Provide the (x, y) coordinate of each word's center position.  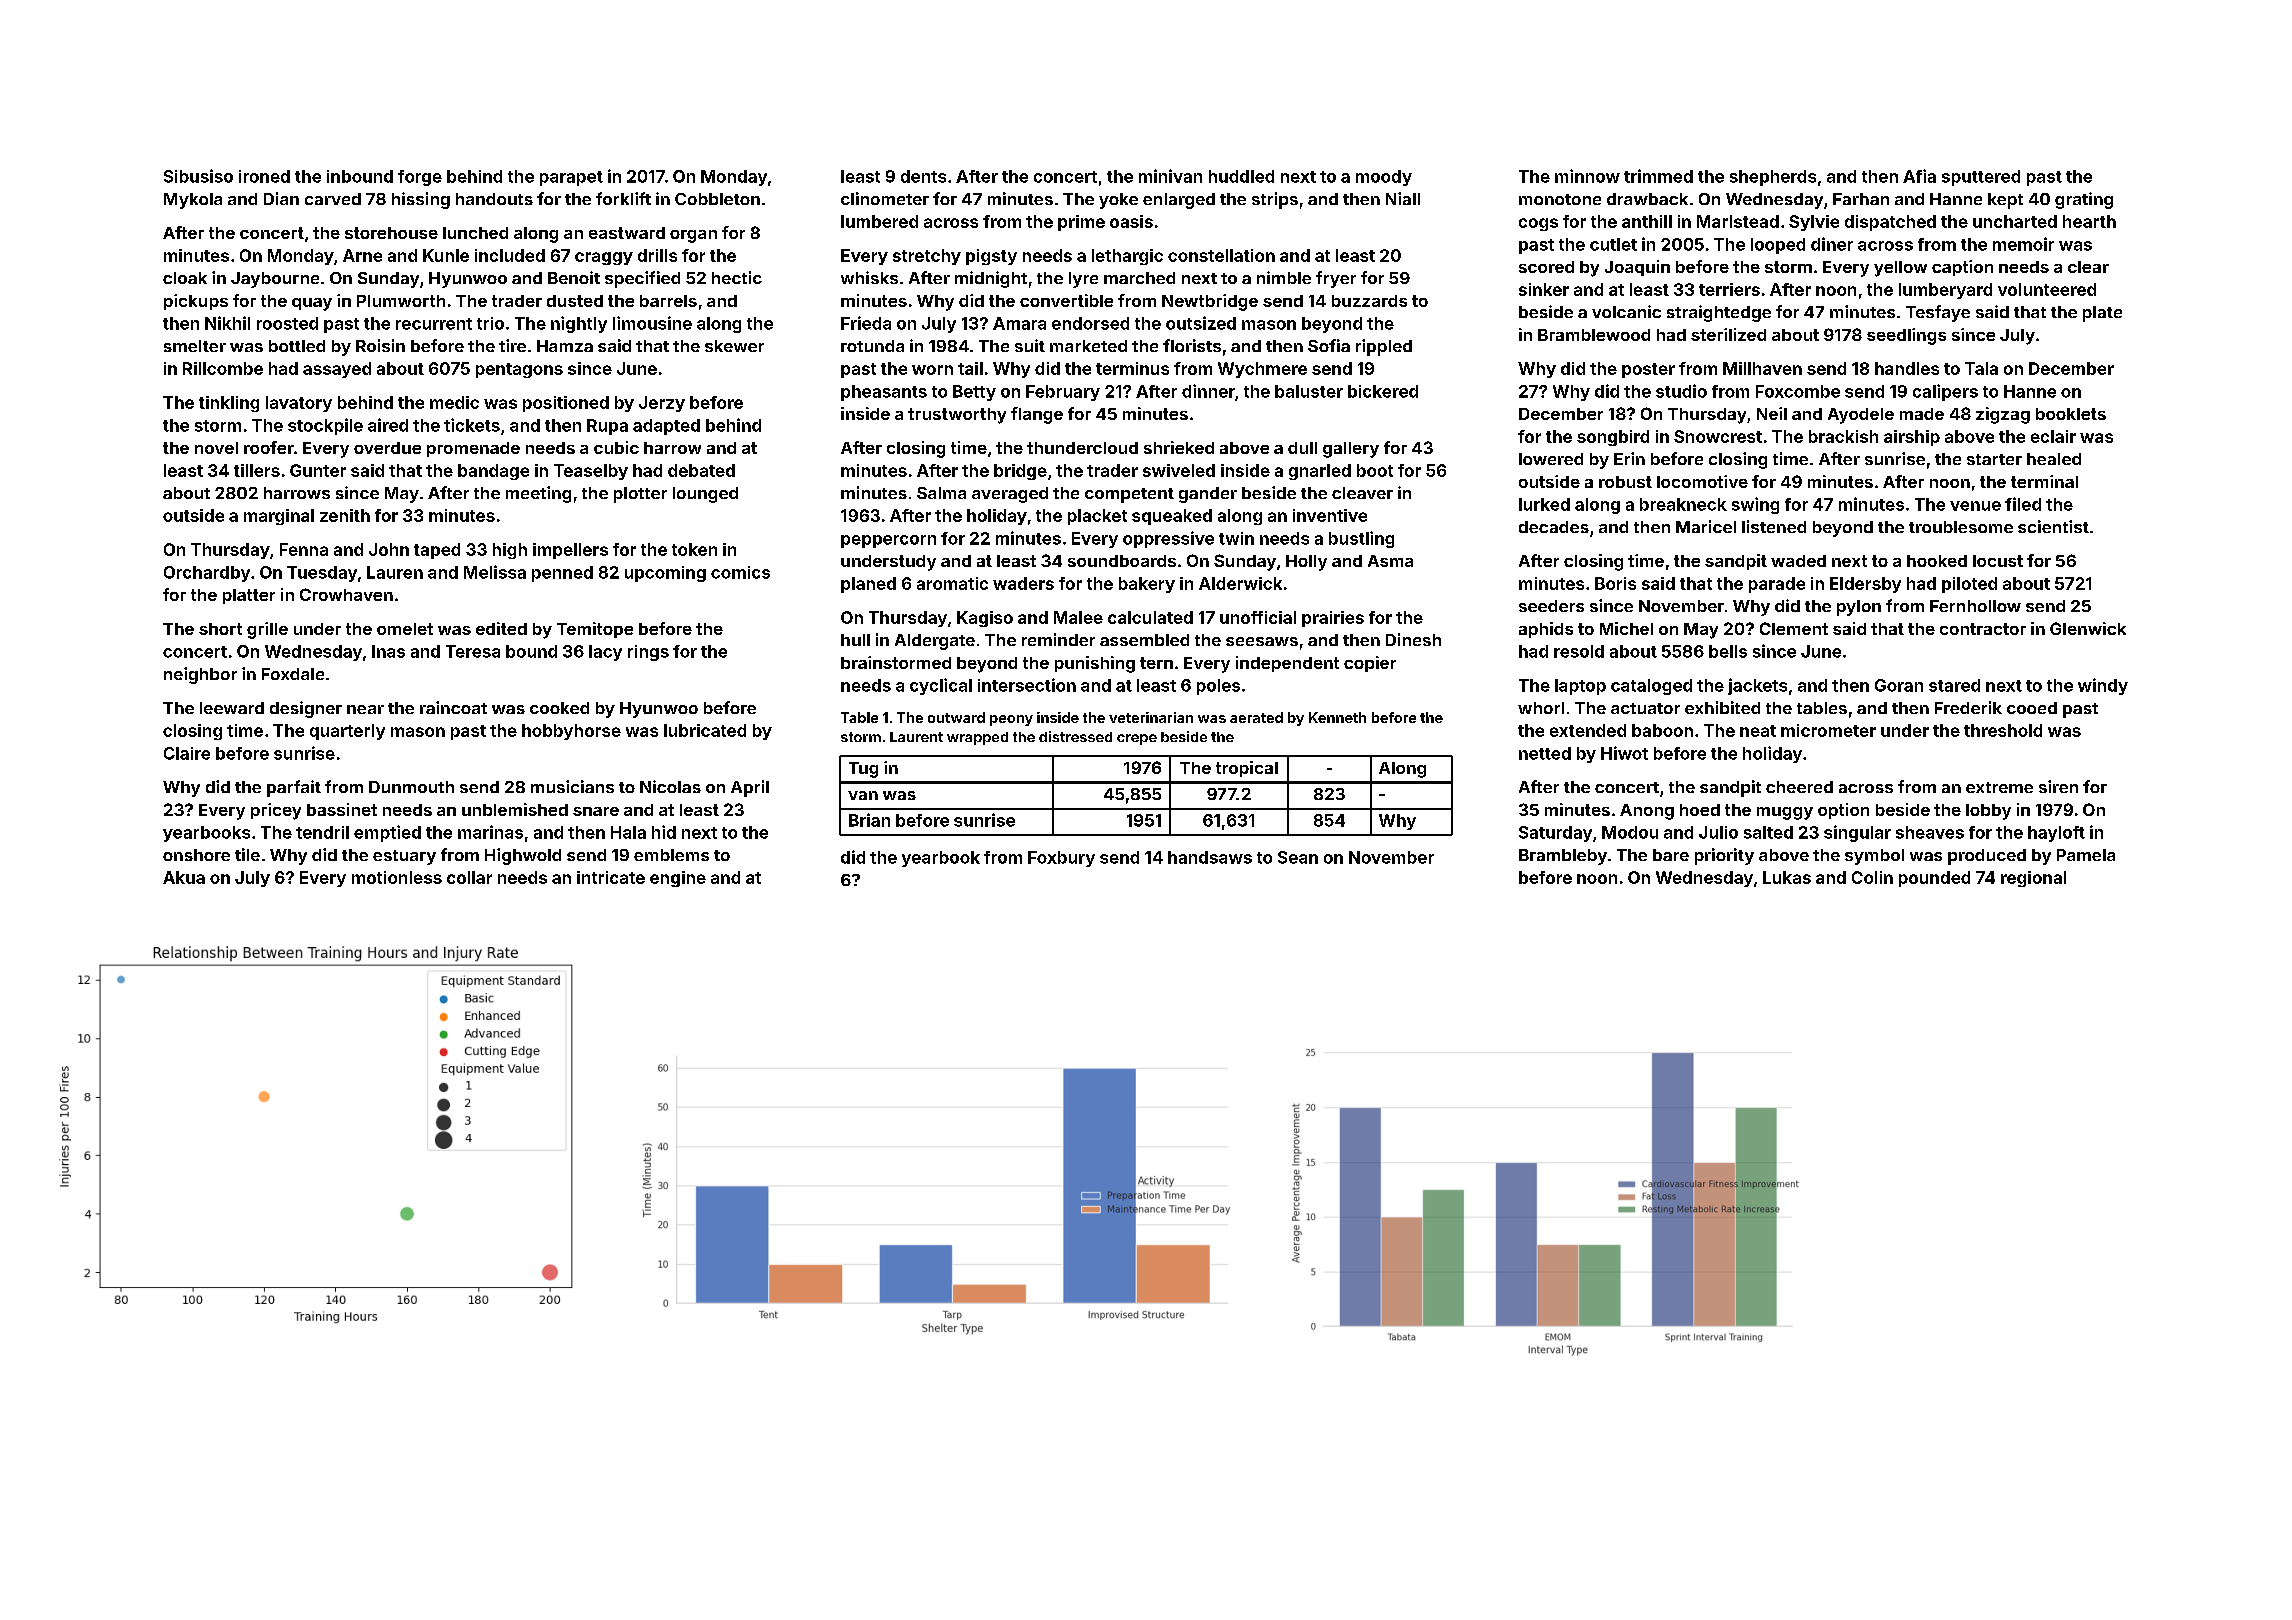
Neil (1772, 413)
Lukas (1787, 877)
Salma (941, 493)
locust (1998, 561)
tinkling (229, 404)
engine (678, 879)
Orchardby (207, 574)
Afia (1919, 176)
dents (923, 176)
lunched (475, 233)
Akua (184, 877)
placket (1097, 517)
